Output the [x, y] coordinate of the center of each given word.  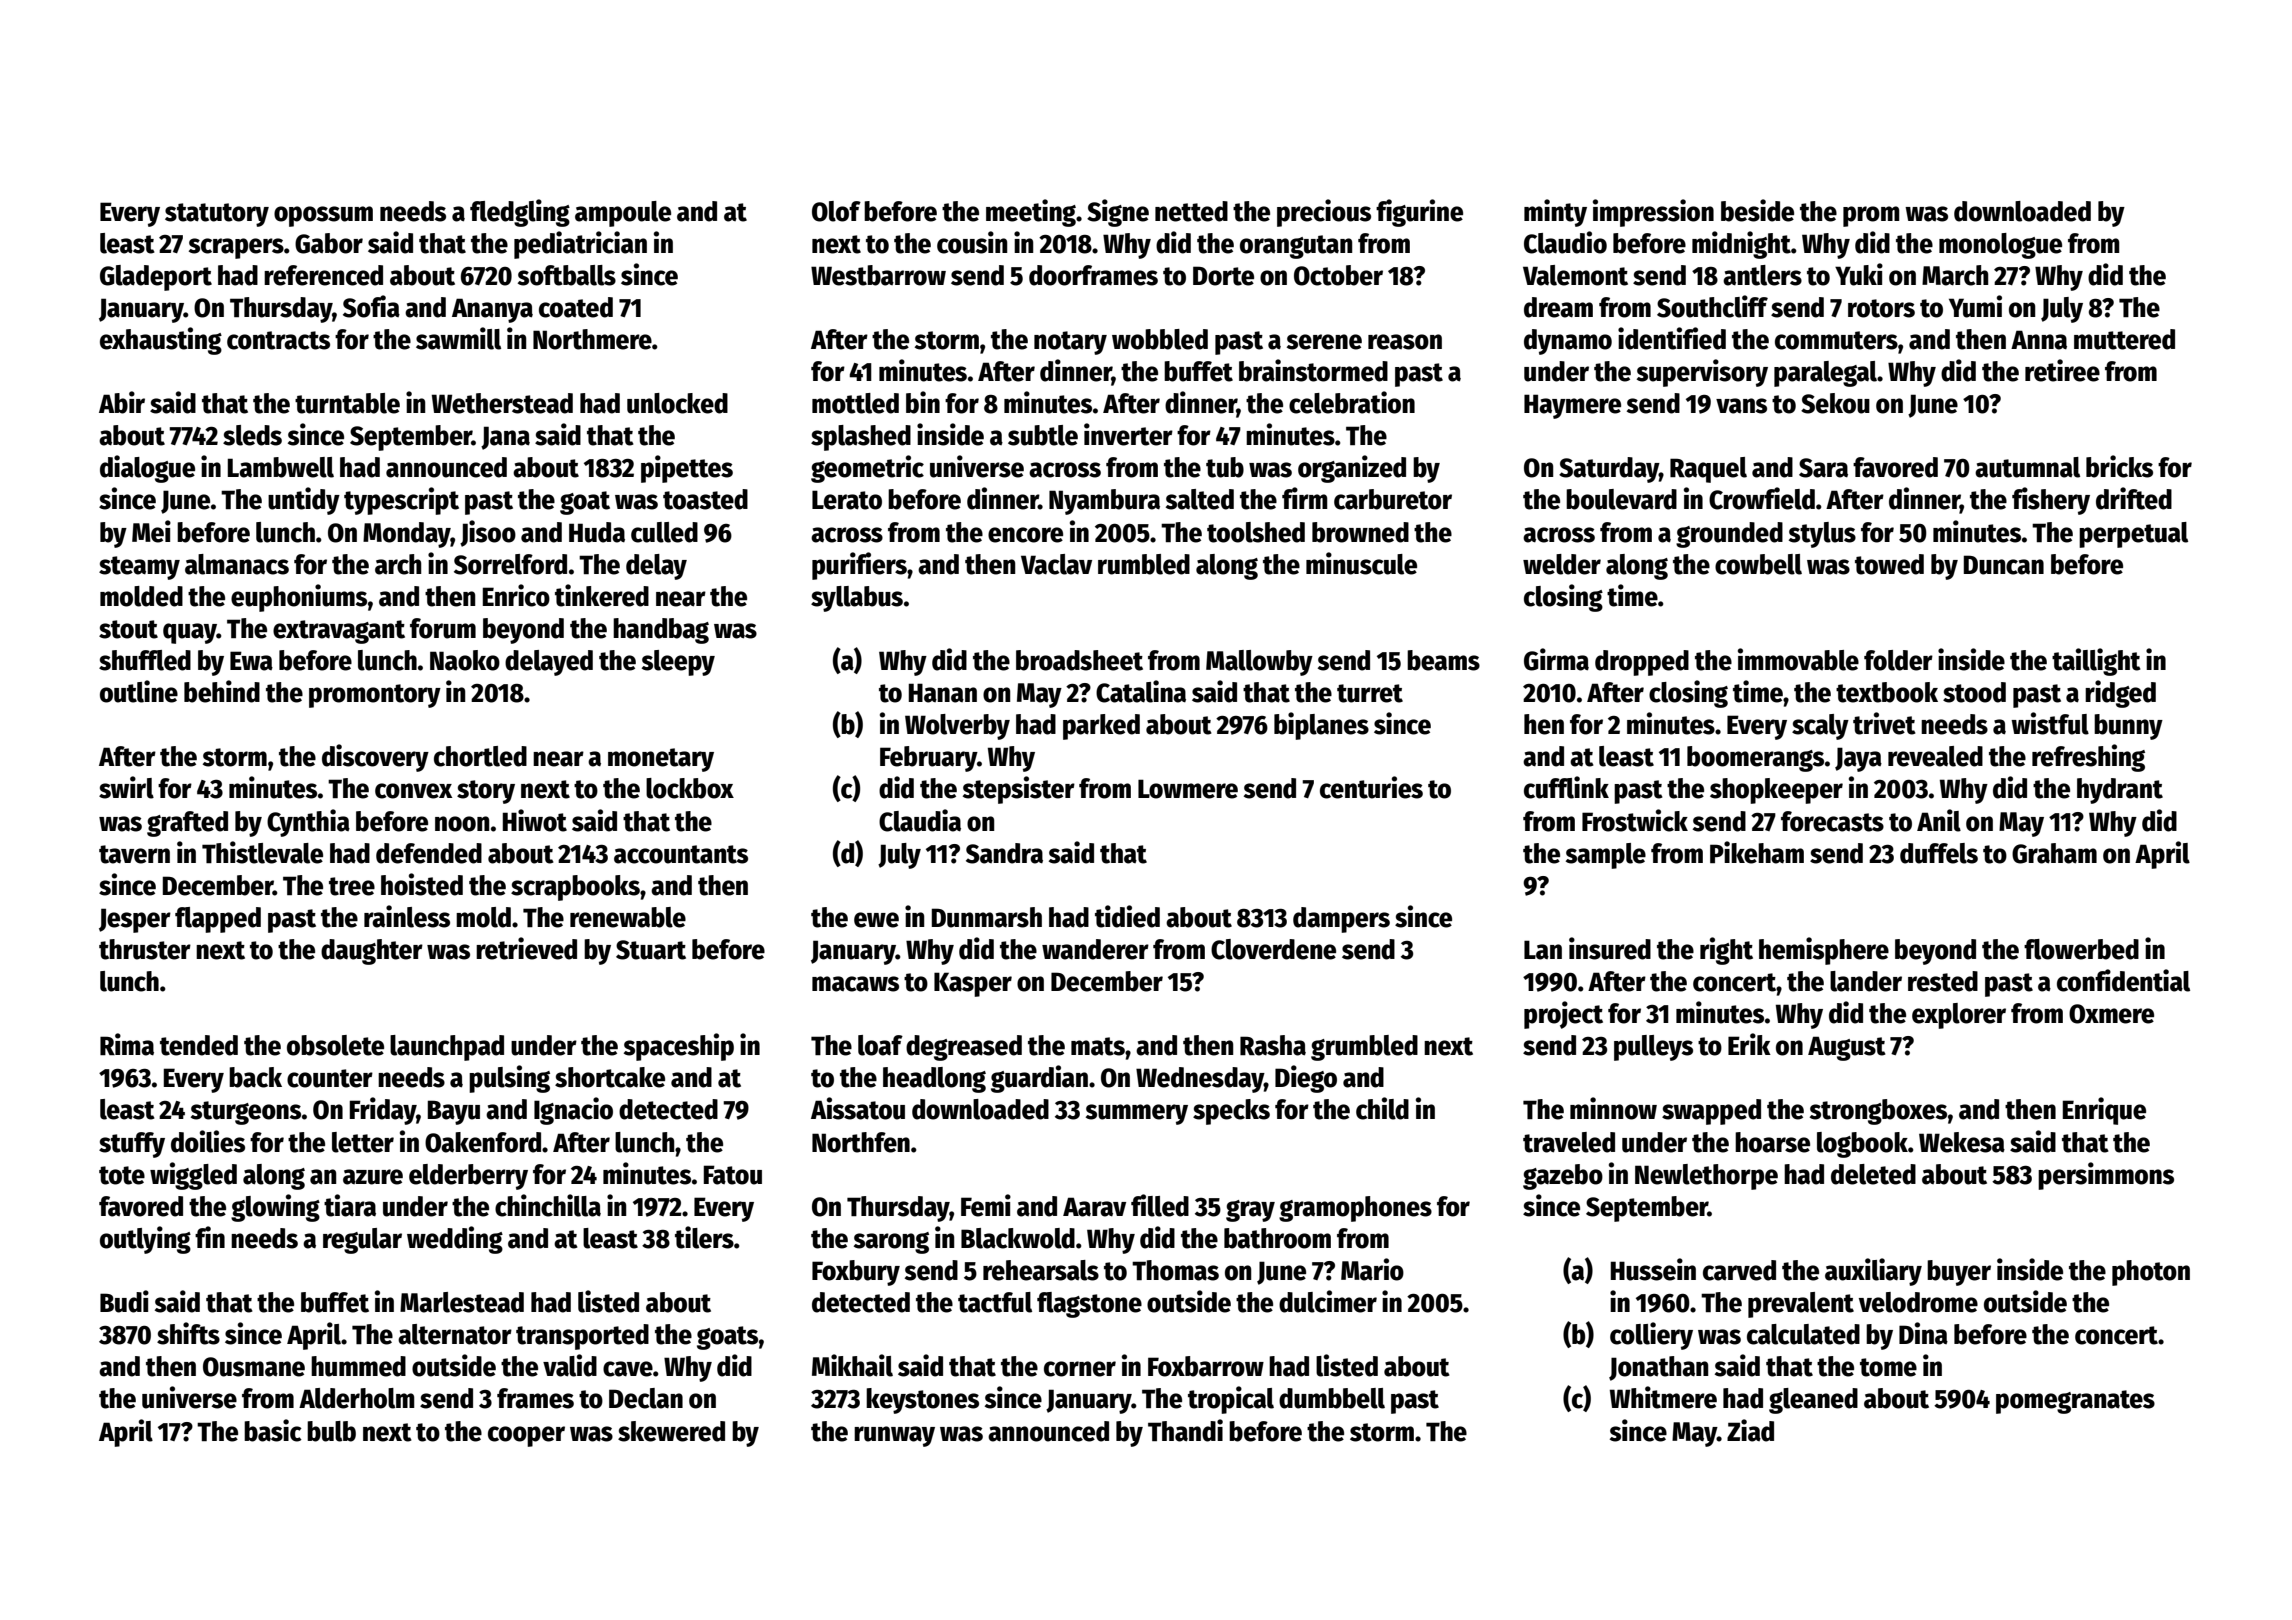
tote [122, 1175]
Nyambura [1104, 502]
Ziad [1750, 1430]
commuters [1836, 340]
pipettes [687, 469]
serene [1324, 342]
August [1847, 1048]
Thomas [1175, 1270]
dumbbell [1332, 1398]
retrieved [526, 948]
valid [570, 1365]
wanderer [1095, 949]
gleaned [1813, 1401]
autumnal [2027, 467]
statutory [217, 215]
